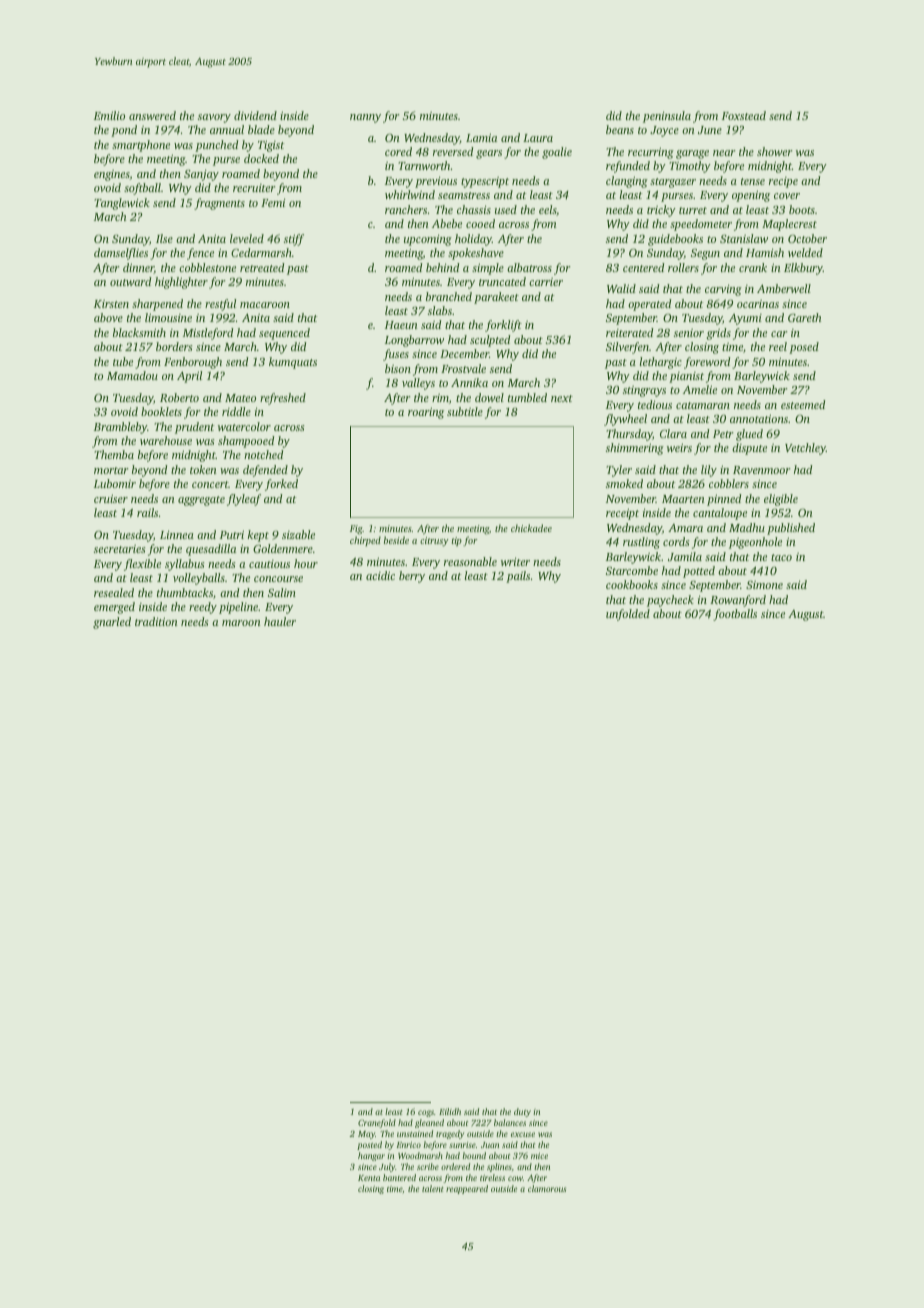 The width and height of the document is (924, 1308). Describe the element at coordinates (450, 1111) in the document. I see `Eilidh` at that location.
